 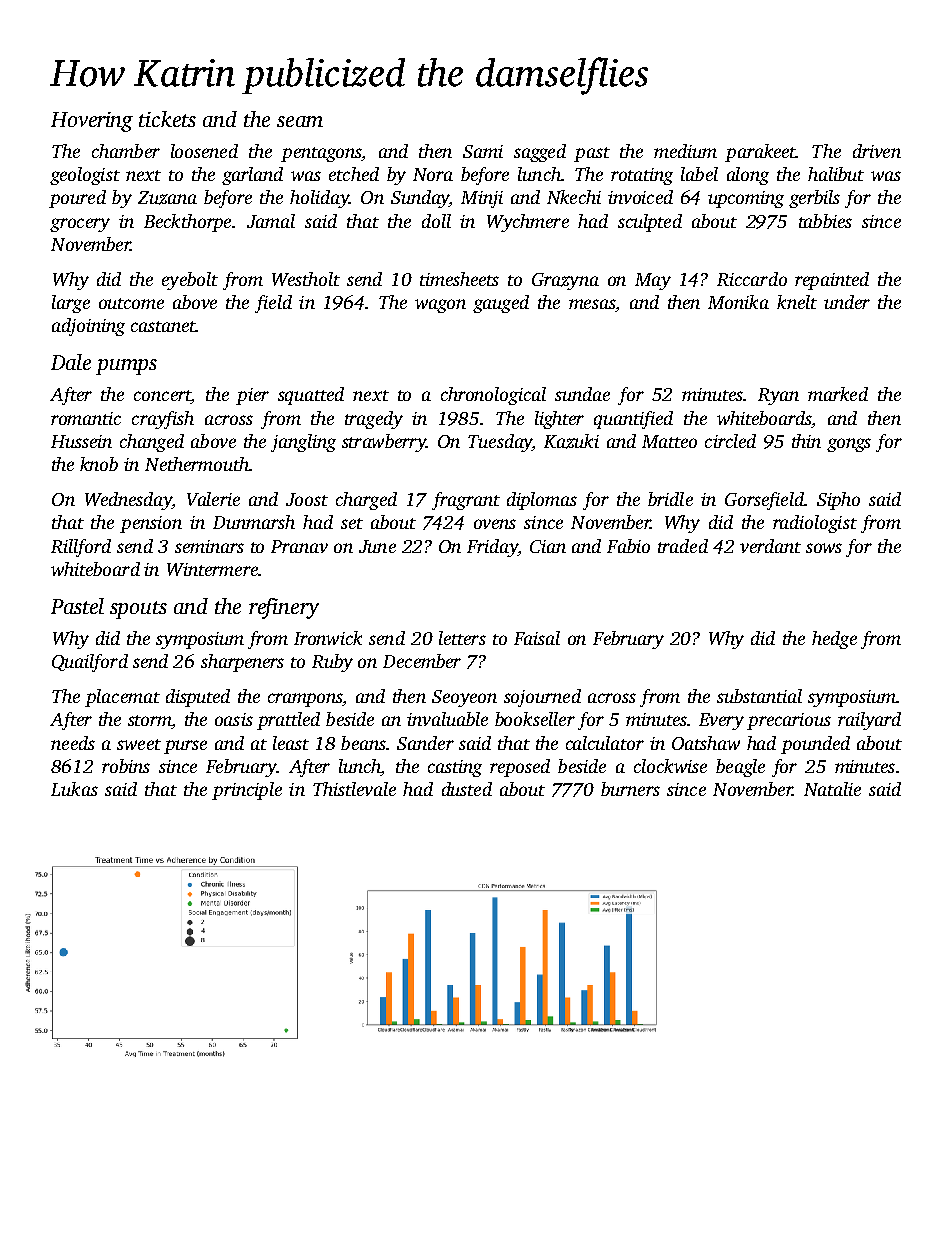 I want to click on tragedy, so click(x=374, y=420).
